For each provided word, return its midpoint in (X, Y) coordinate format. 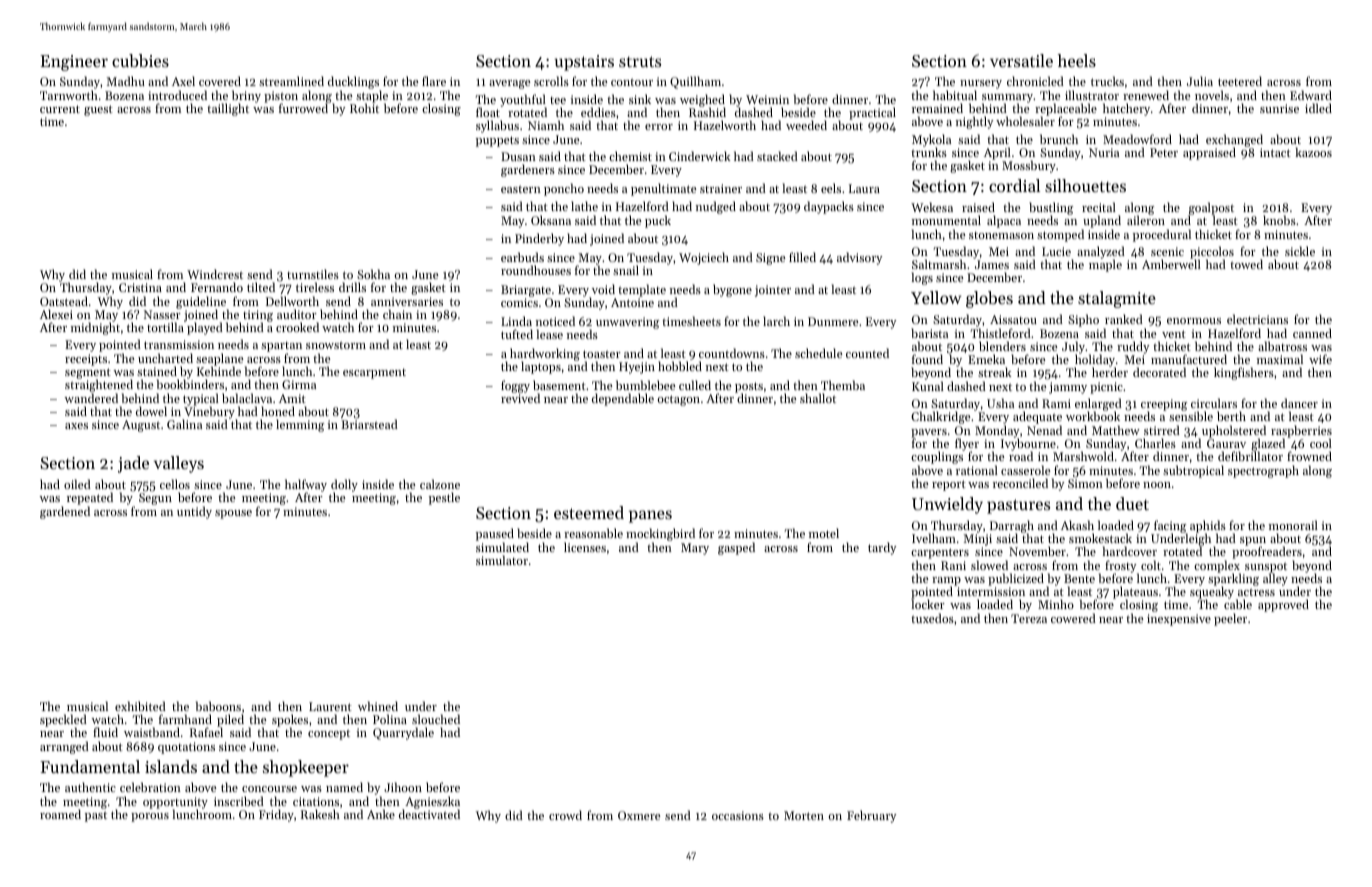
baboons (218, 706)
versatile (1021, 60)
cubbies (140, 60)
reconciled (1020, 483)
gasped (736, 548)
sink (640, 99)
